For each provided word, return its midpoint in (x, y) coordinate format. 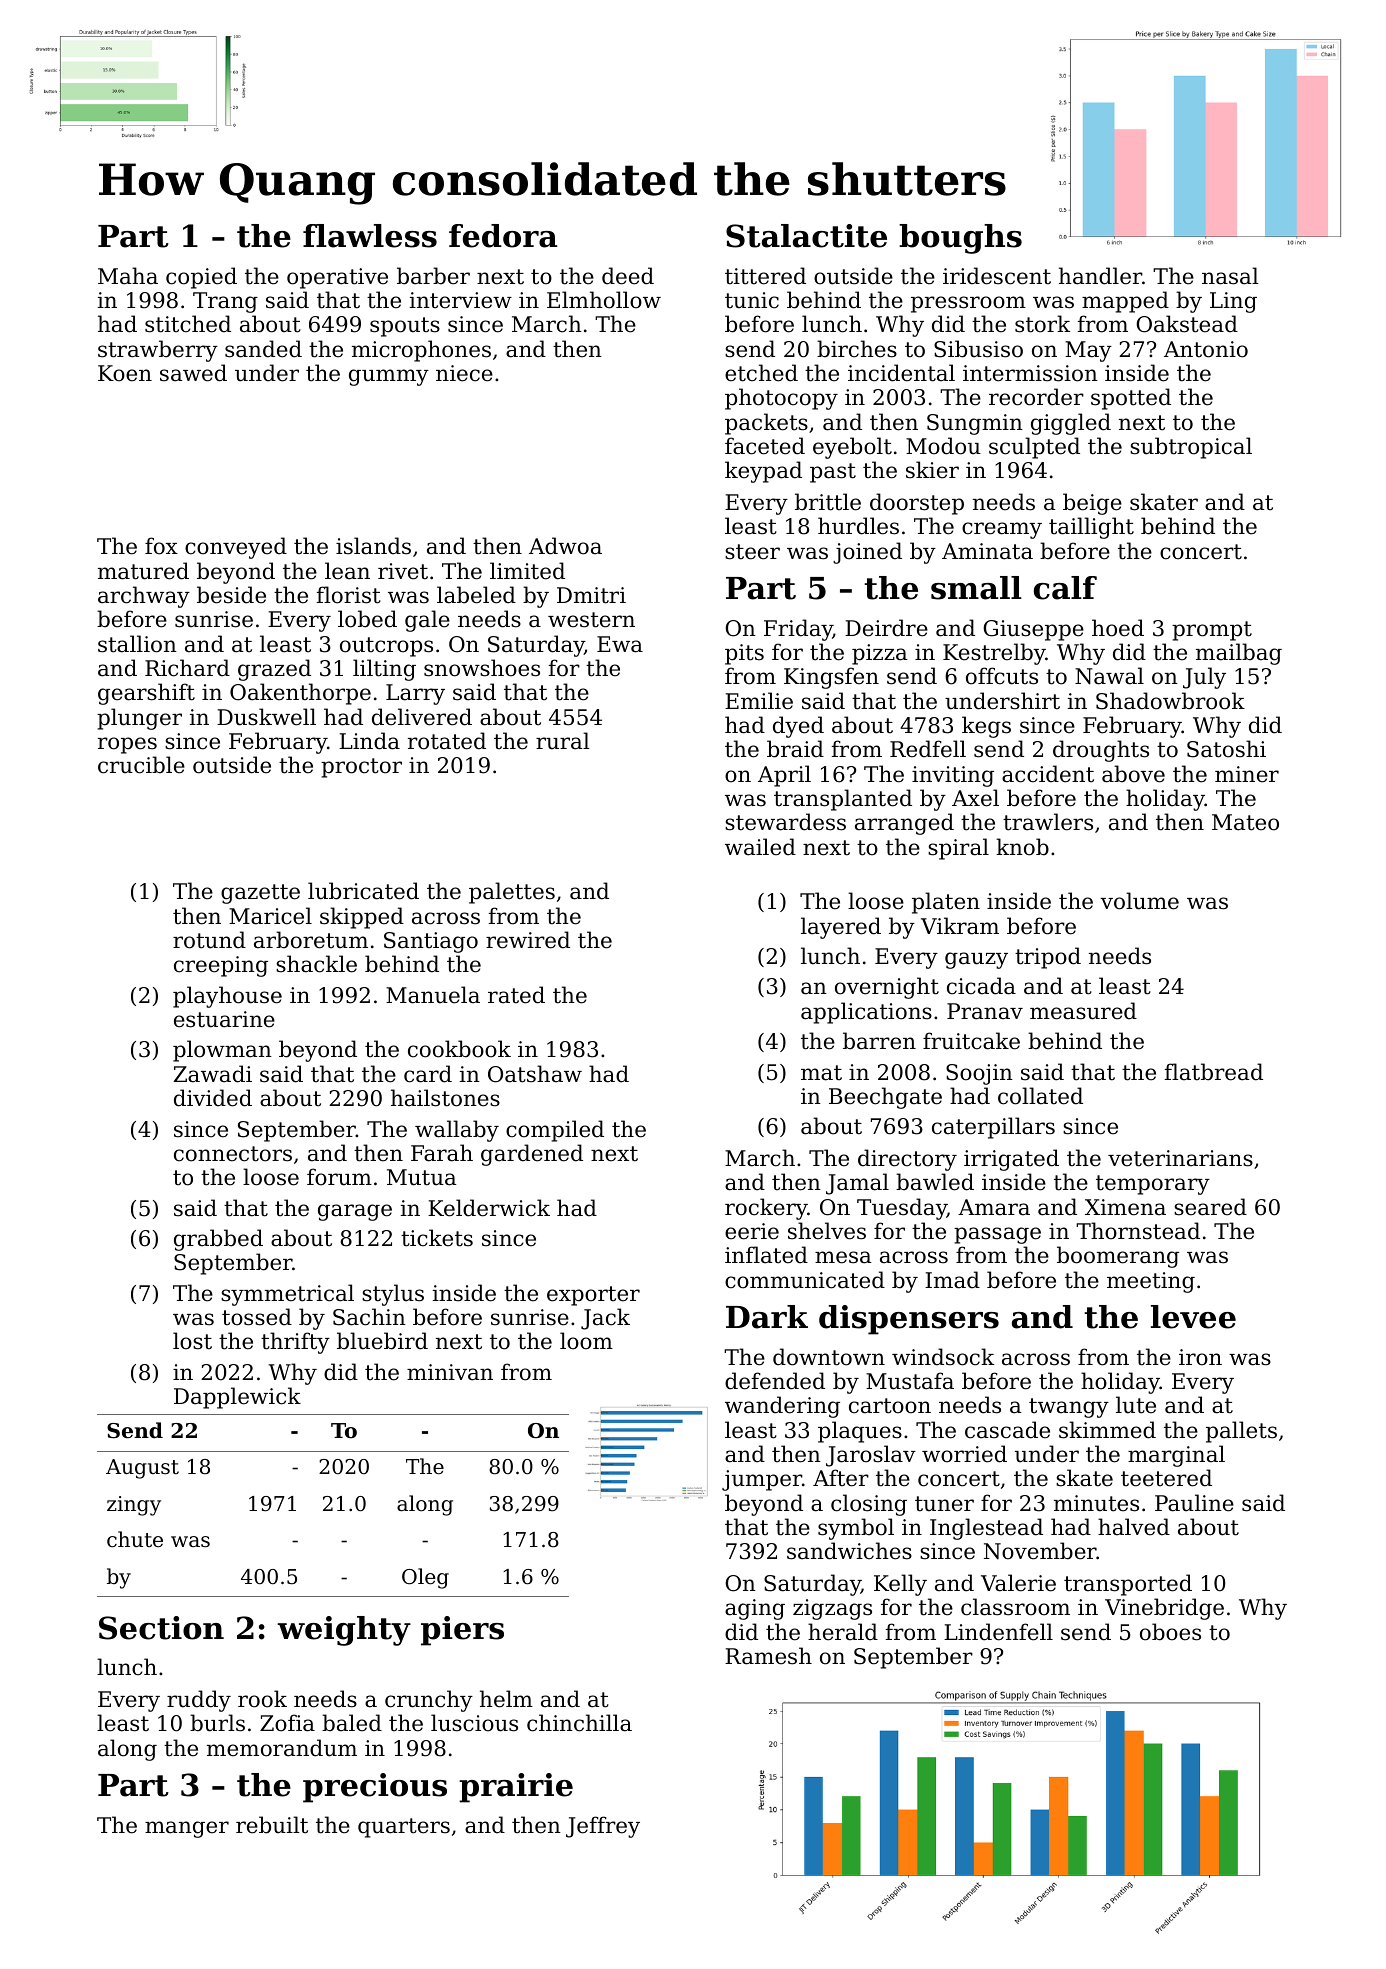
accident (1048, 774)
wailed (760, 847)
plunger (139, 719)
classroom (1015, 1607)
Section (161, 1628)
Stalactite (806, 236)
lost (192, 1341)
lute (1136, 1405)
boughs (960, 239)
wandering (782, 1407)
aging (755, 1609)
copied (201, 278)
